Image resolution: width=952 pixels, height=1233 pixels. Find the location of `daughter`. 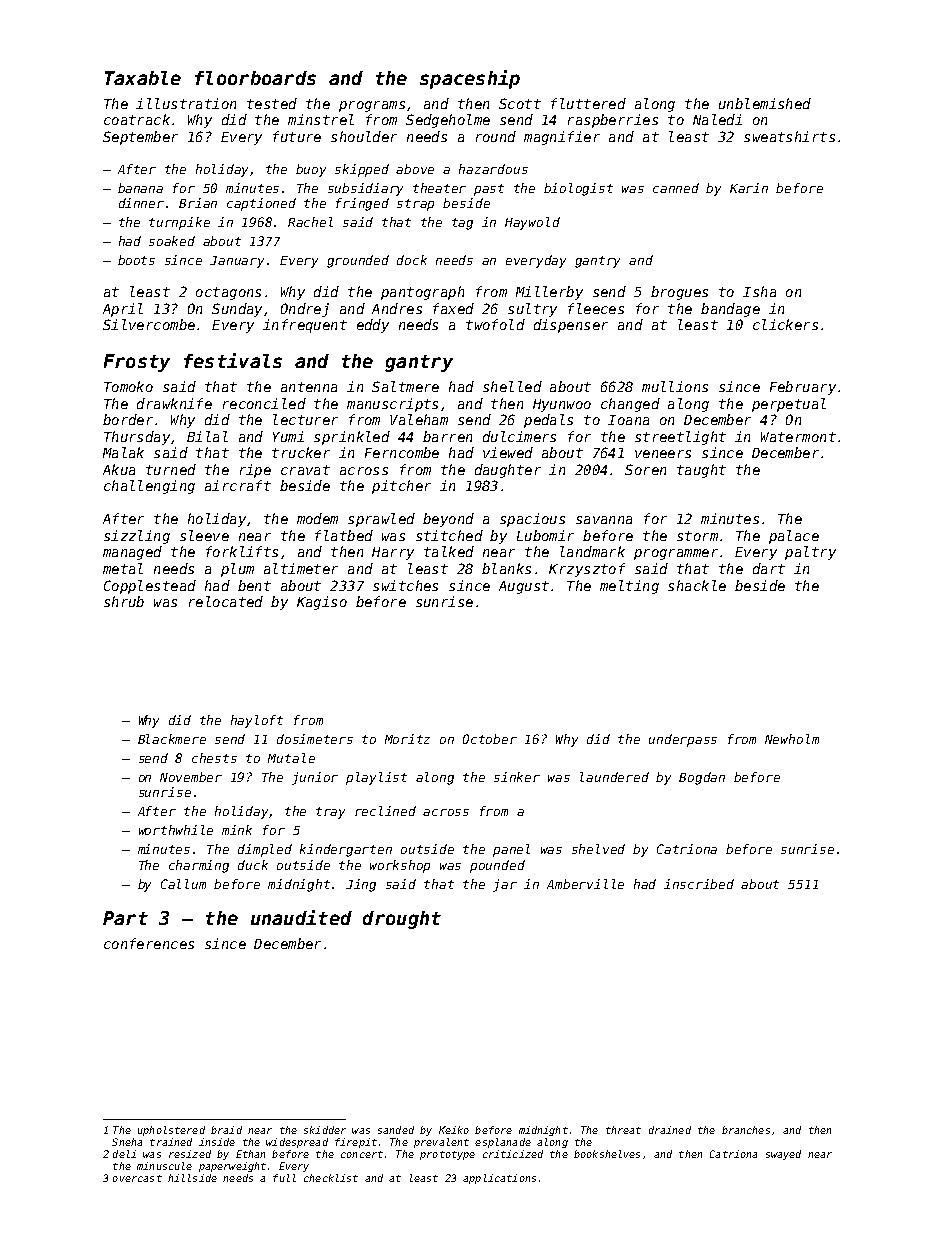

daughter is located at coordinates (508, 471).
